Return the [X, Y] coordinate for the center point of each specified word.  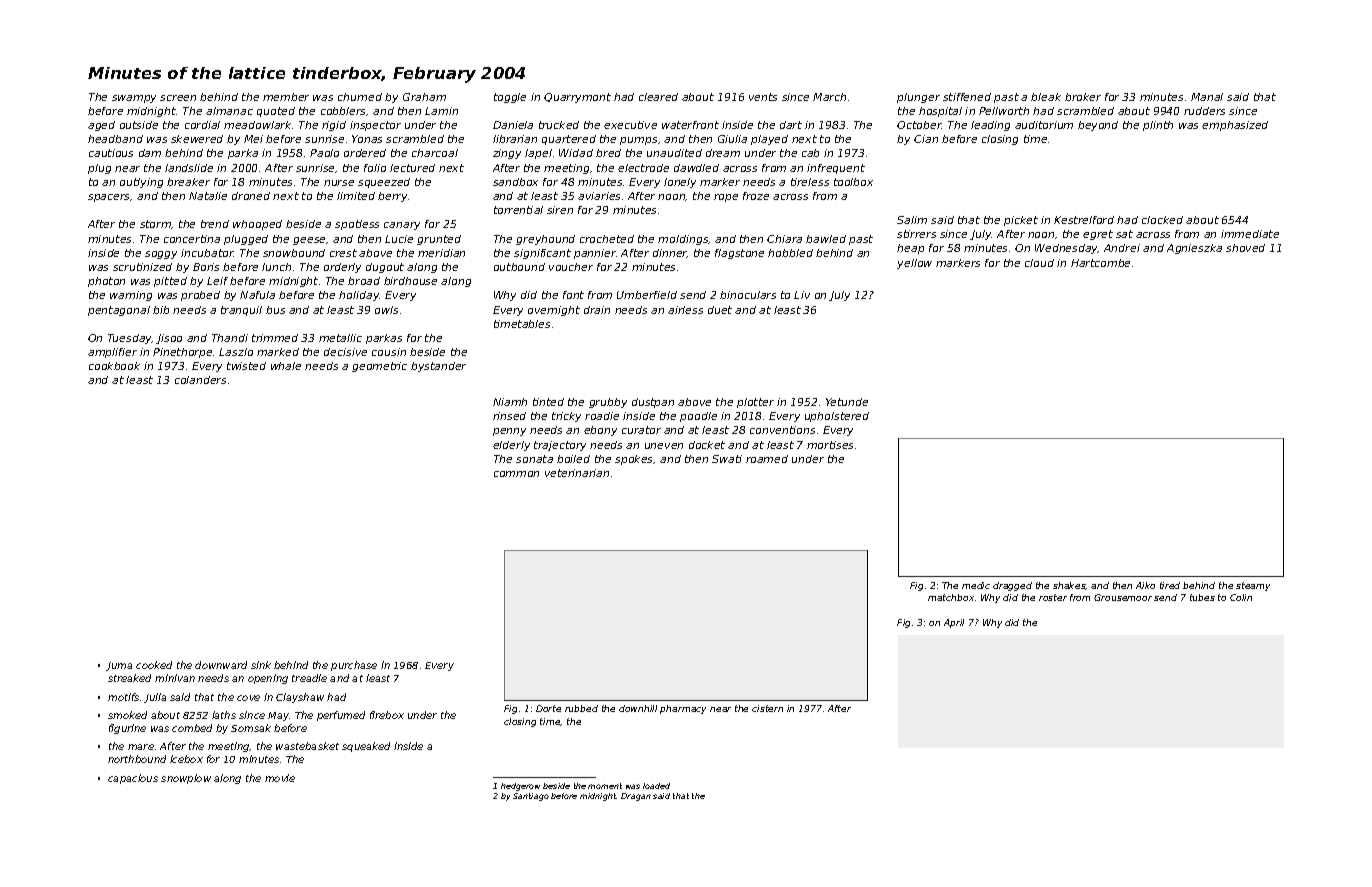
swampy [134, 99]
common [516, 474]
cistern [767, 708]
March [829, 97]
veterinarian [577, 473]
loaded [656, 786]
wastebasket [307, 746]
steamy [1253, 586]
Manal [1207, 97]
